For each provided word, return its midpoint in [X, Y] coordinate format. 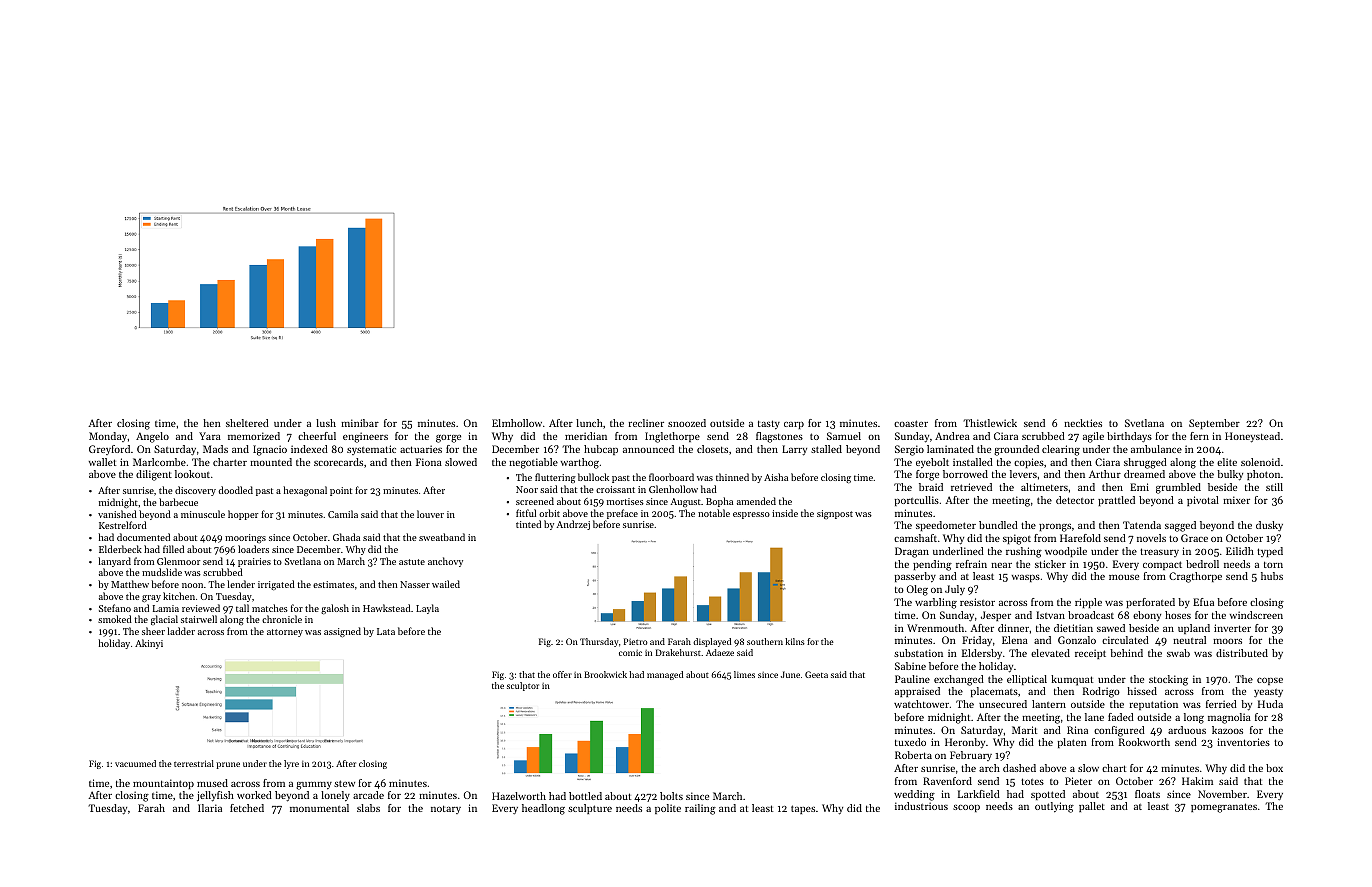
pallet [1092, 807]
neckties [1083, 423]
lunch [589, 423]
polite [668, 809]
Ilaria [210, 808]
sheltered [247, 423]
